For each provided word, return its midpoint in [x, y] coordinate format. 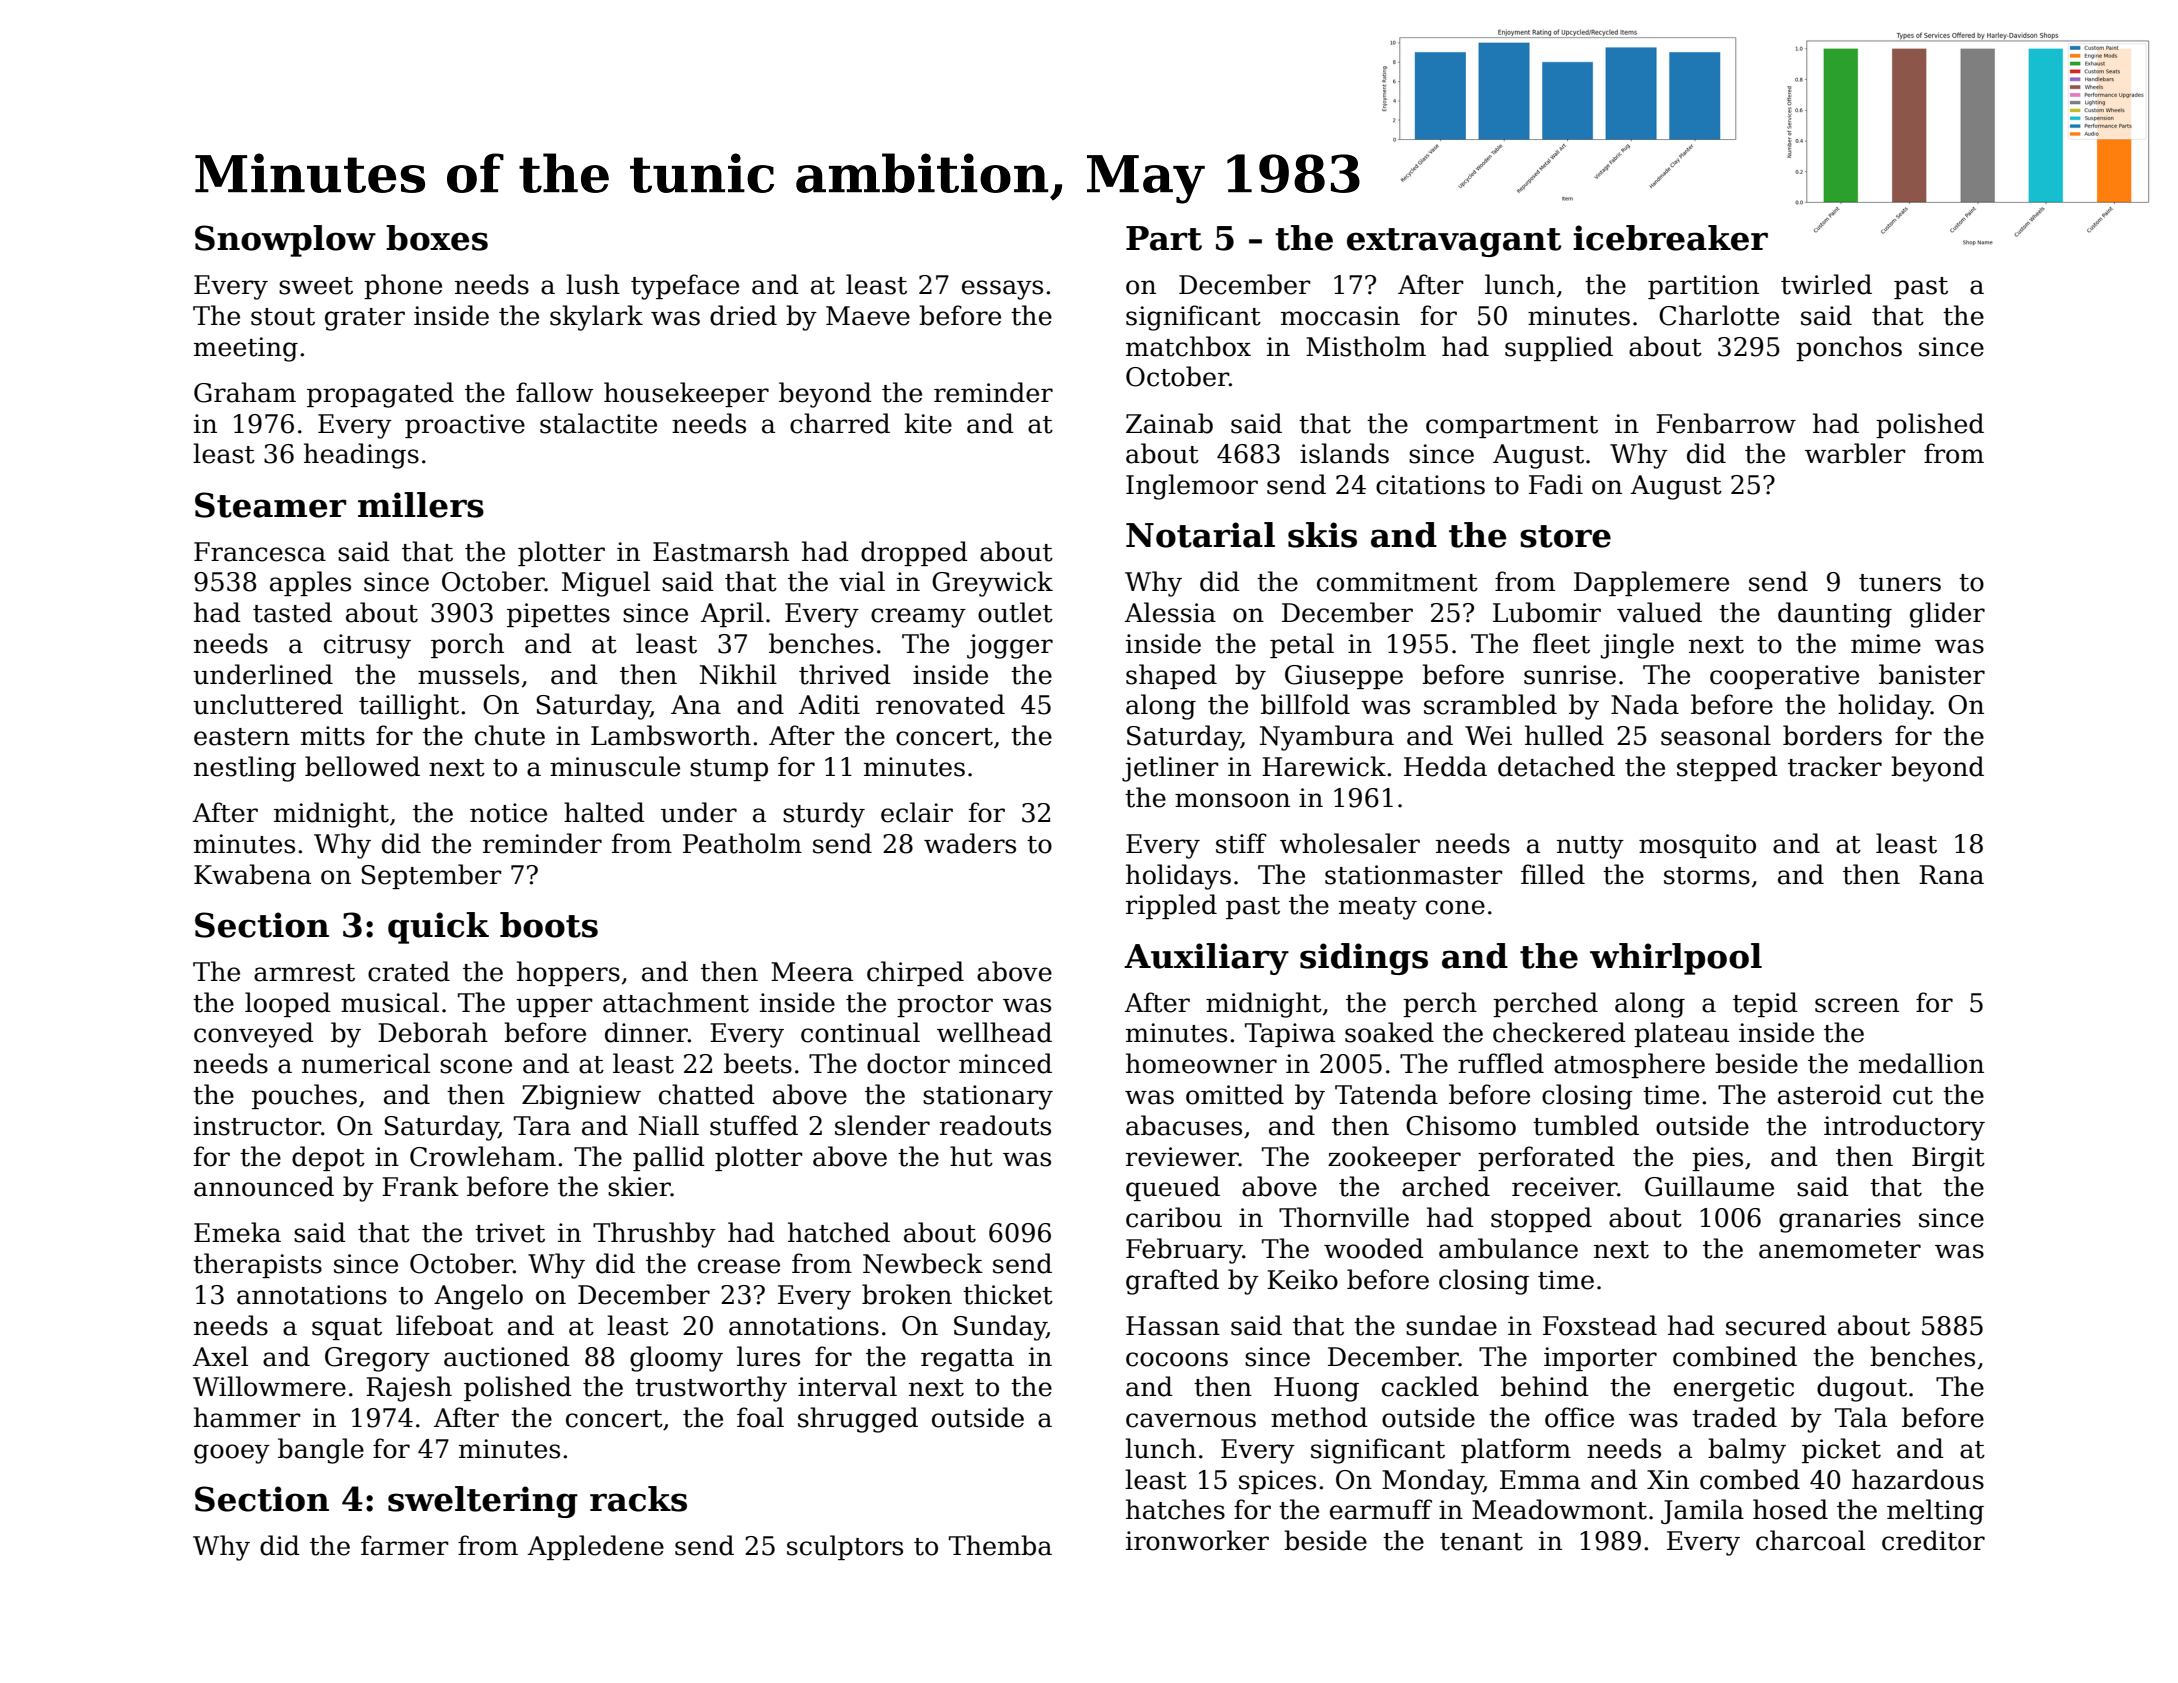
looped [288, 1004]
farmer [405, 1545]
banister [1932, 674]
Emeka [237, 1232]
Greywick [992, 584]
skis [1322, 535]
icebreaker [1670, 238]
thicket [1008, 1294]
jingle [1637, 646]
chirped [915, 973]
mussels [468, 674]
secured [1776, 1325]
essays [1002, 290]
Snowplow [285, 241]
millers [421, 505]
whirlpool [1676, 959]
